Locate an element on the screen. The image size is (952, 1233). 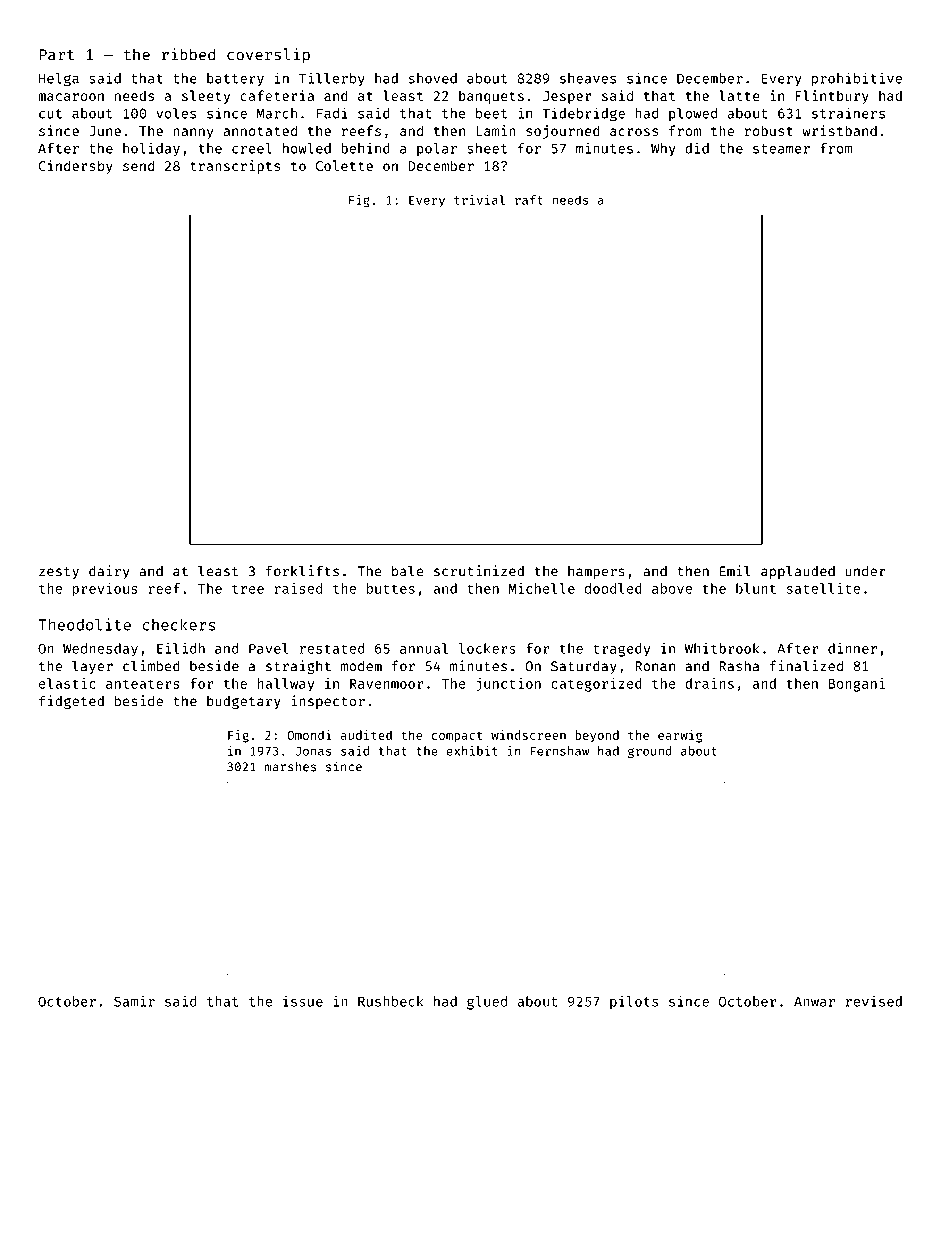
sheaves is located at coordinates (588, 78).
